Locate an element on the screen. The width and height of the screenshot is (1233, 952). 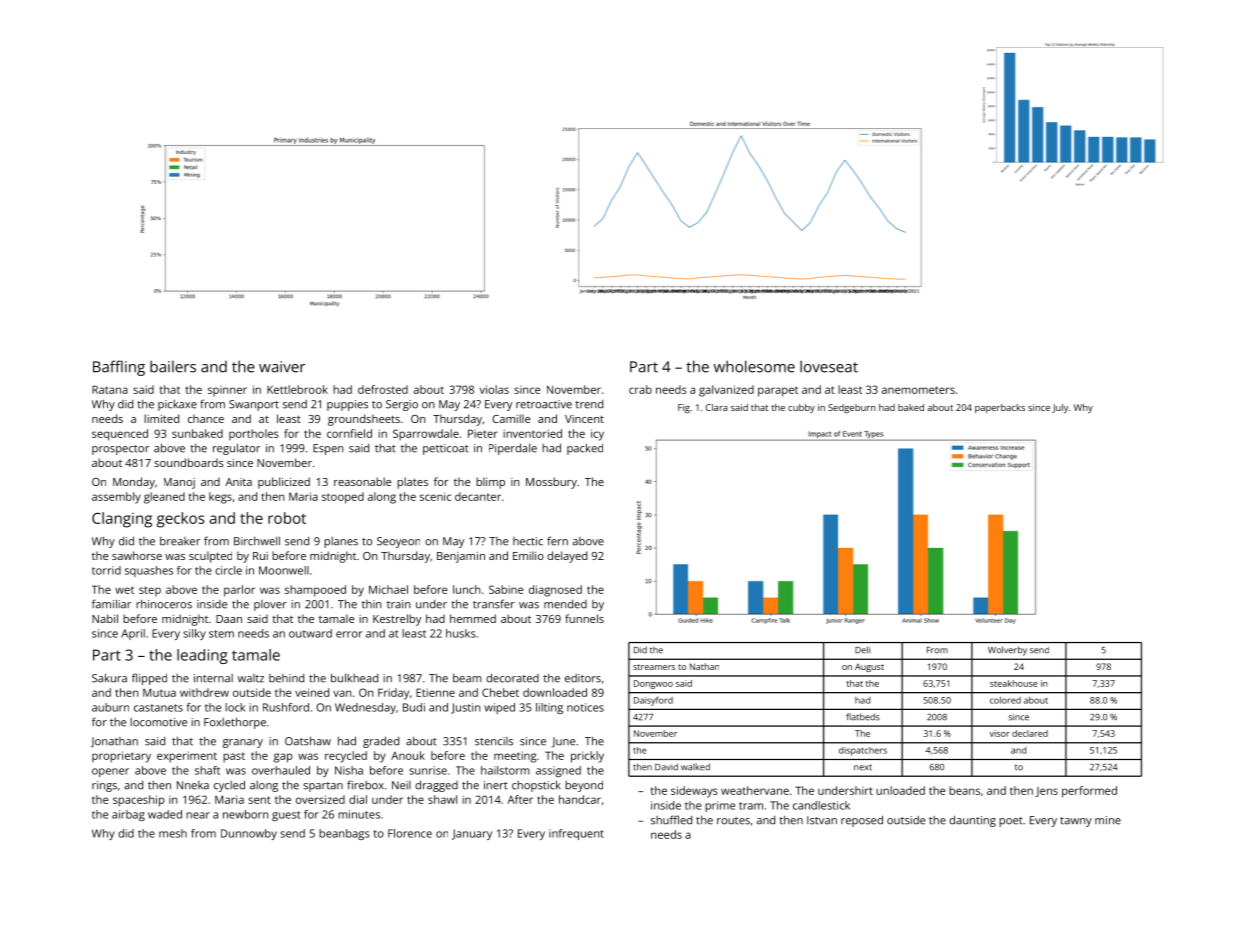
wholesome is located at coordinates (754, 366).
